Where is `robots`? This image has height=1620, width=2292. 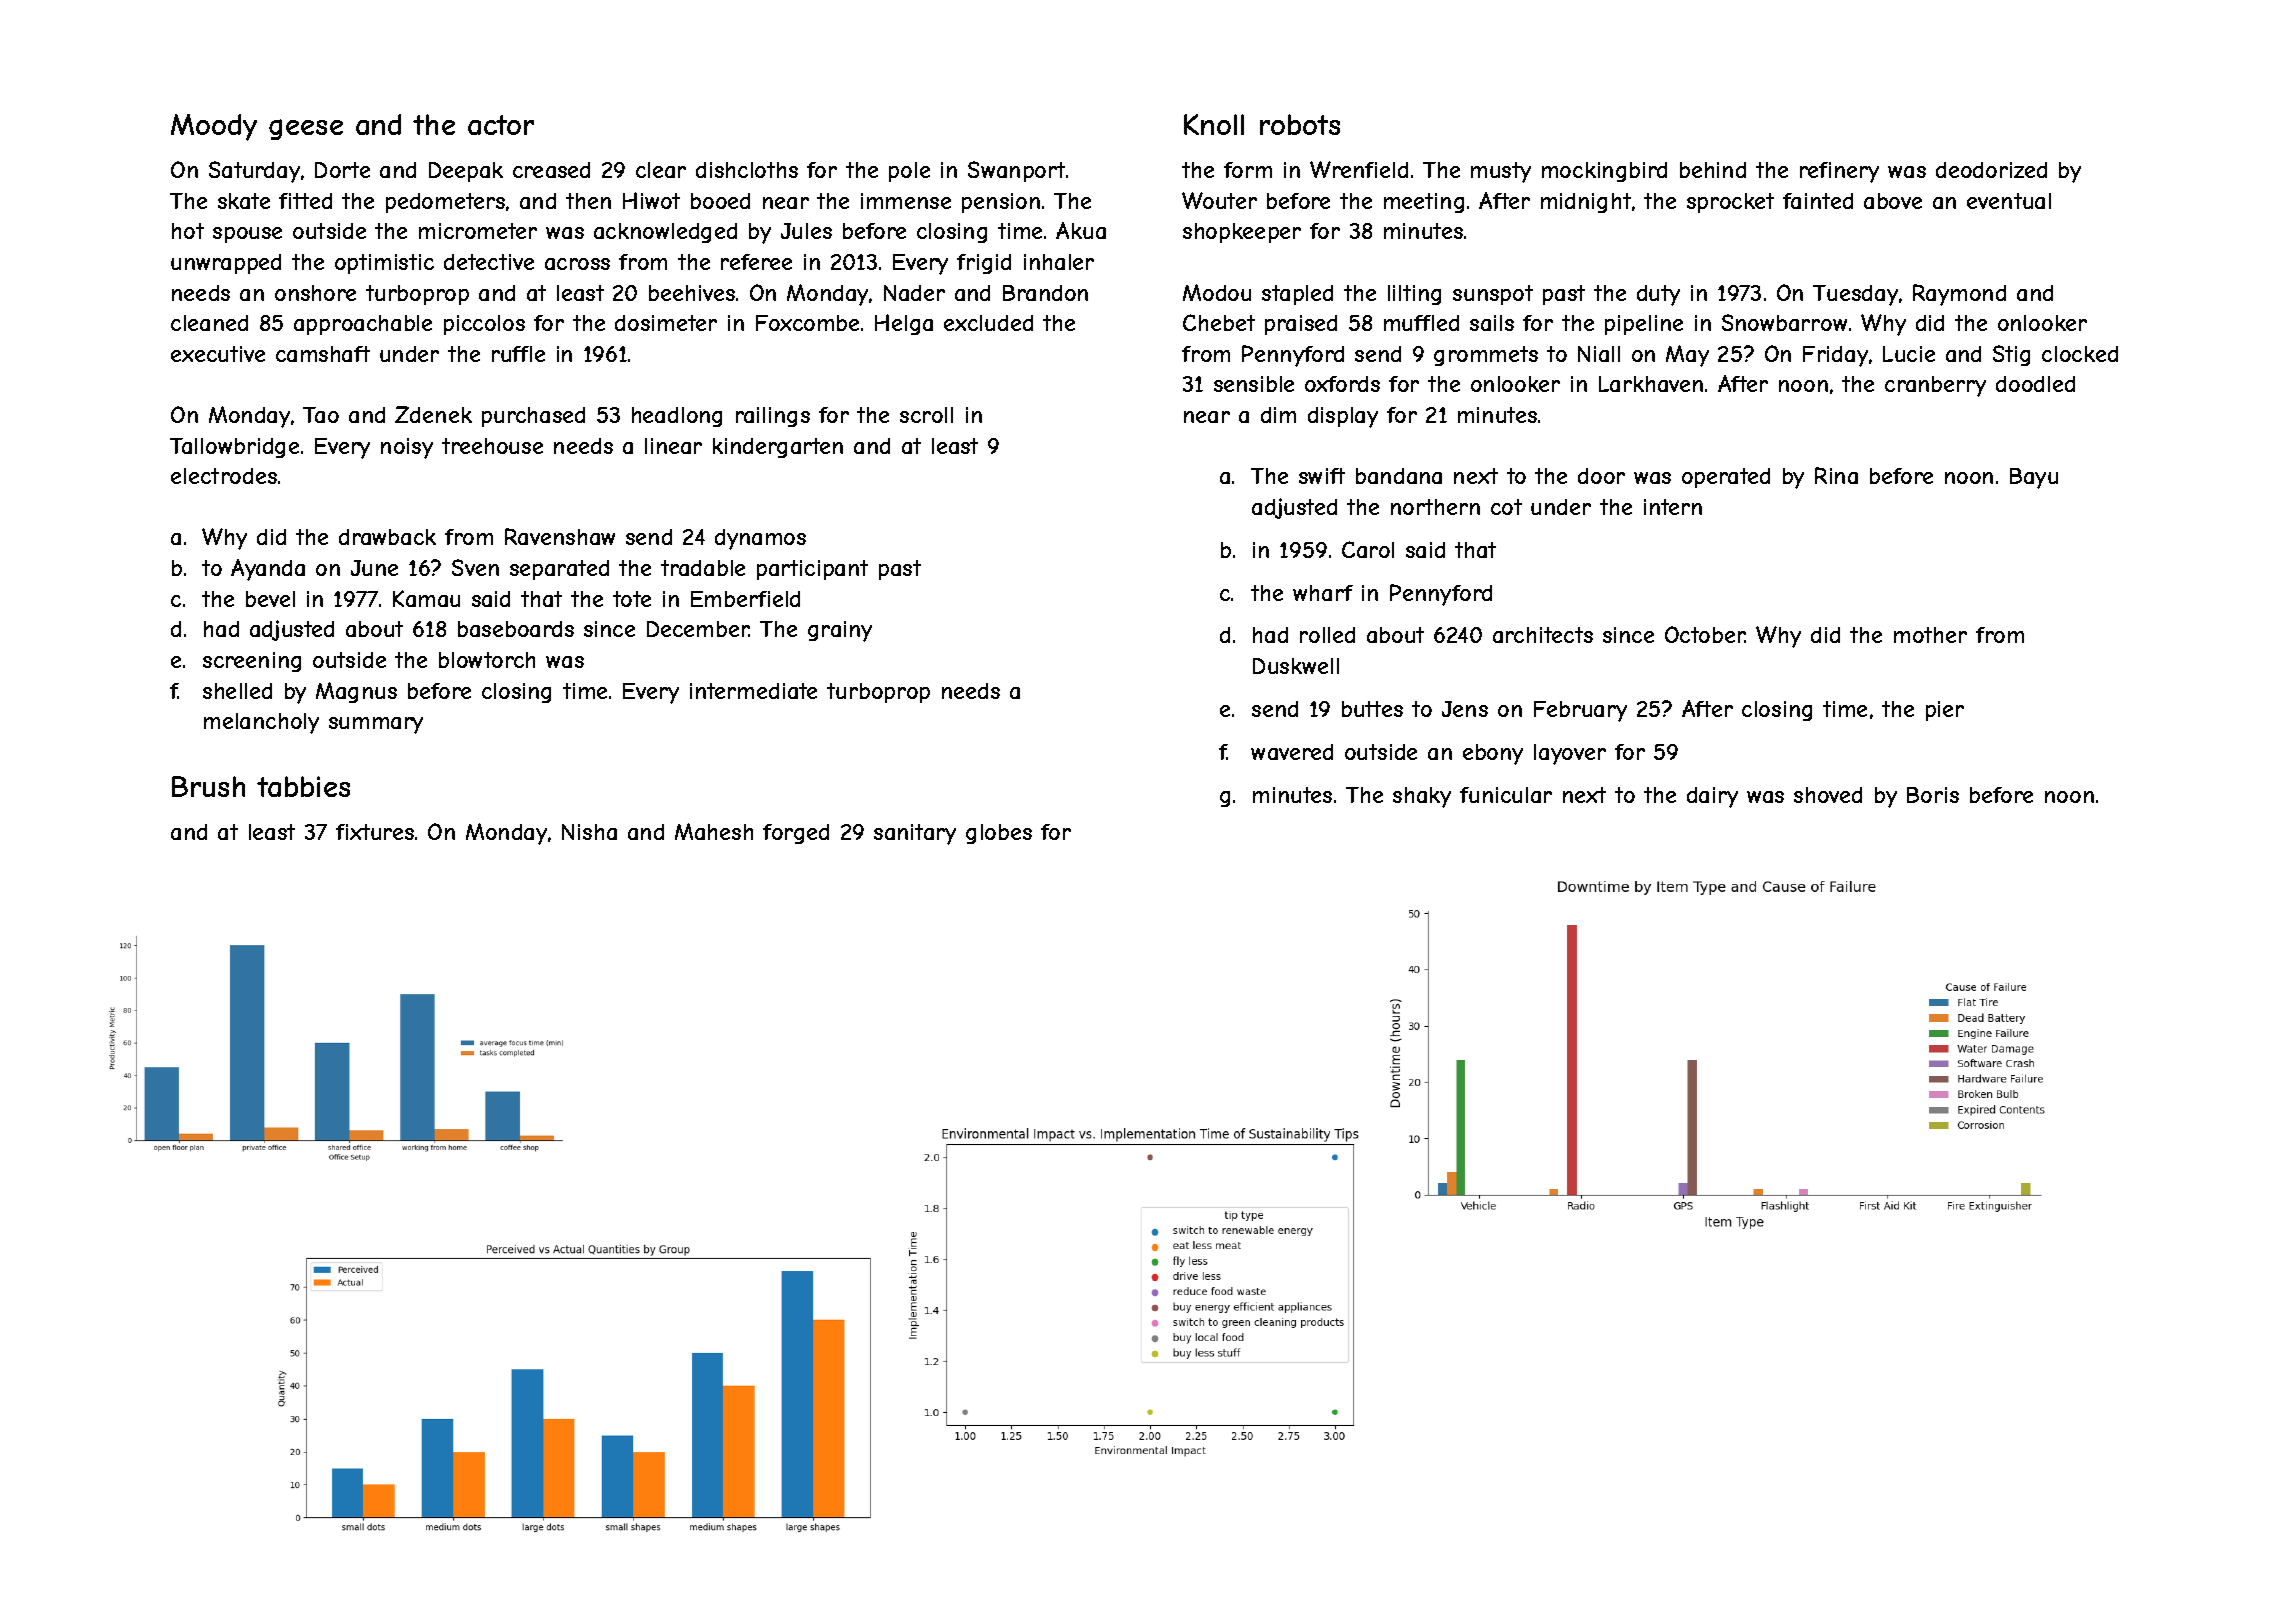
robots is located at coordinates (1300, 124).
